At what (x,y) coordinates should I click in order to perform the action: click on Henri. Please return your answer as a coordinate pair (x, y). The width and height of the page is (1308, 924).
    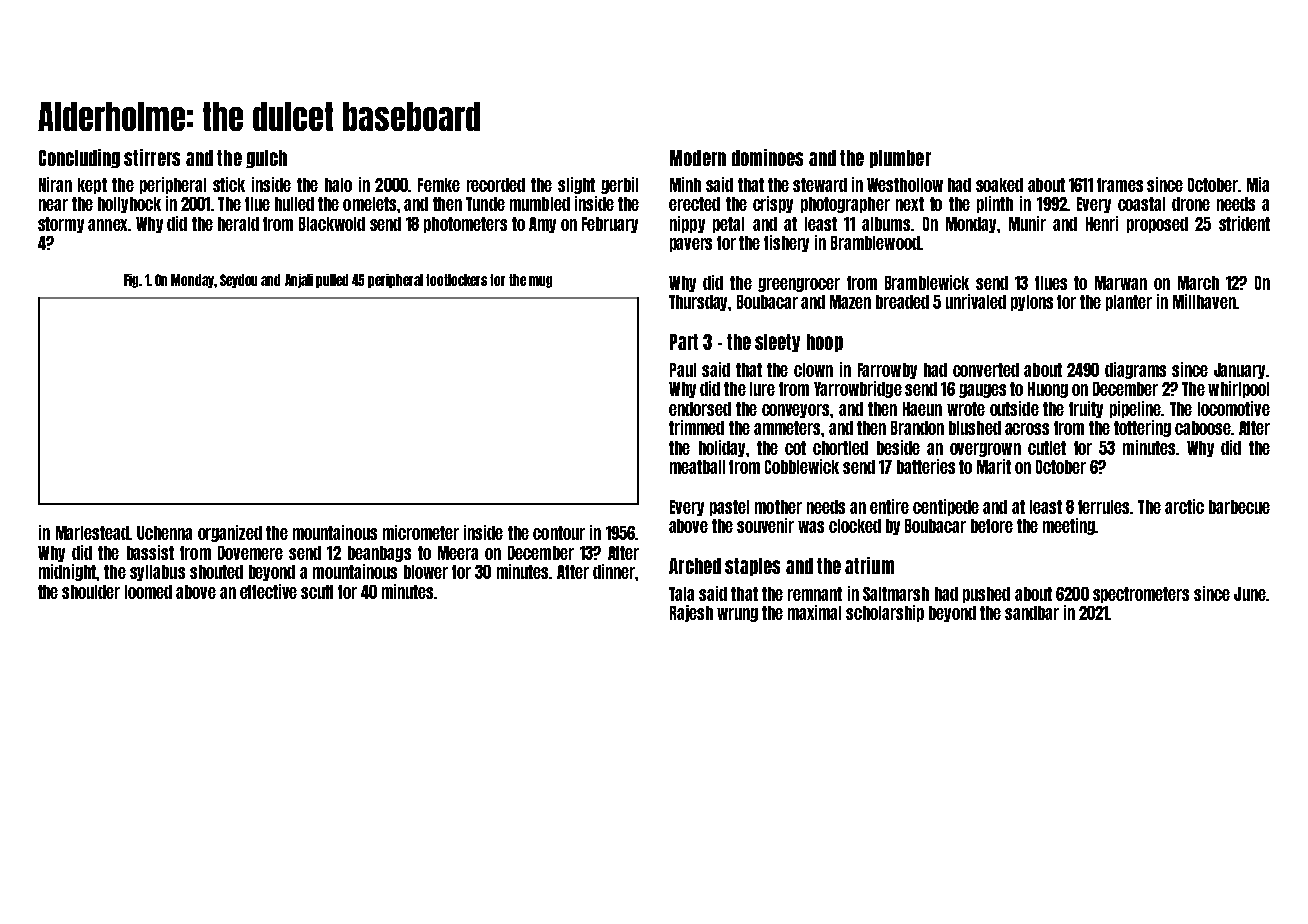
    Looking at the image, I should click on (1102, 223).
